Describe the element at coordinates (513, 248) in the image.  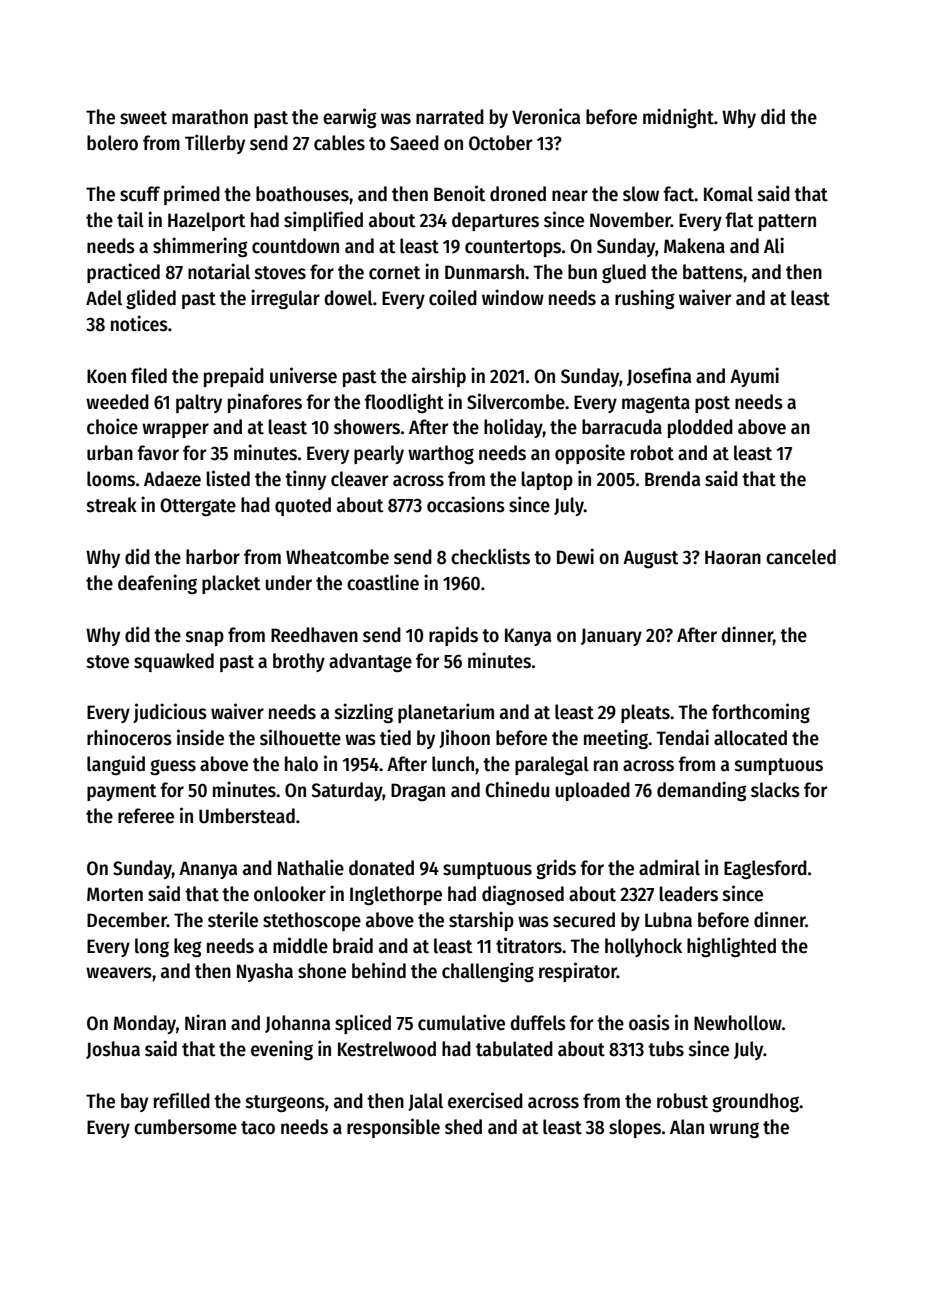
I see `countertops` at that location.
